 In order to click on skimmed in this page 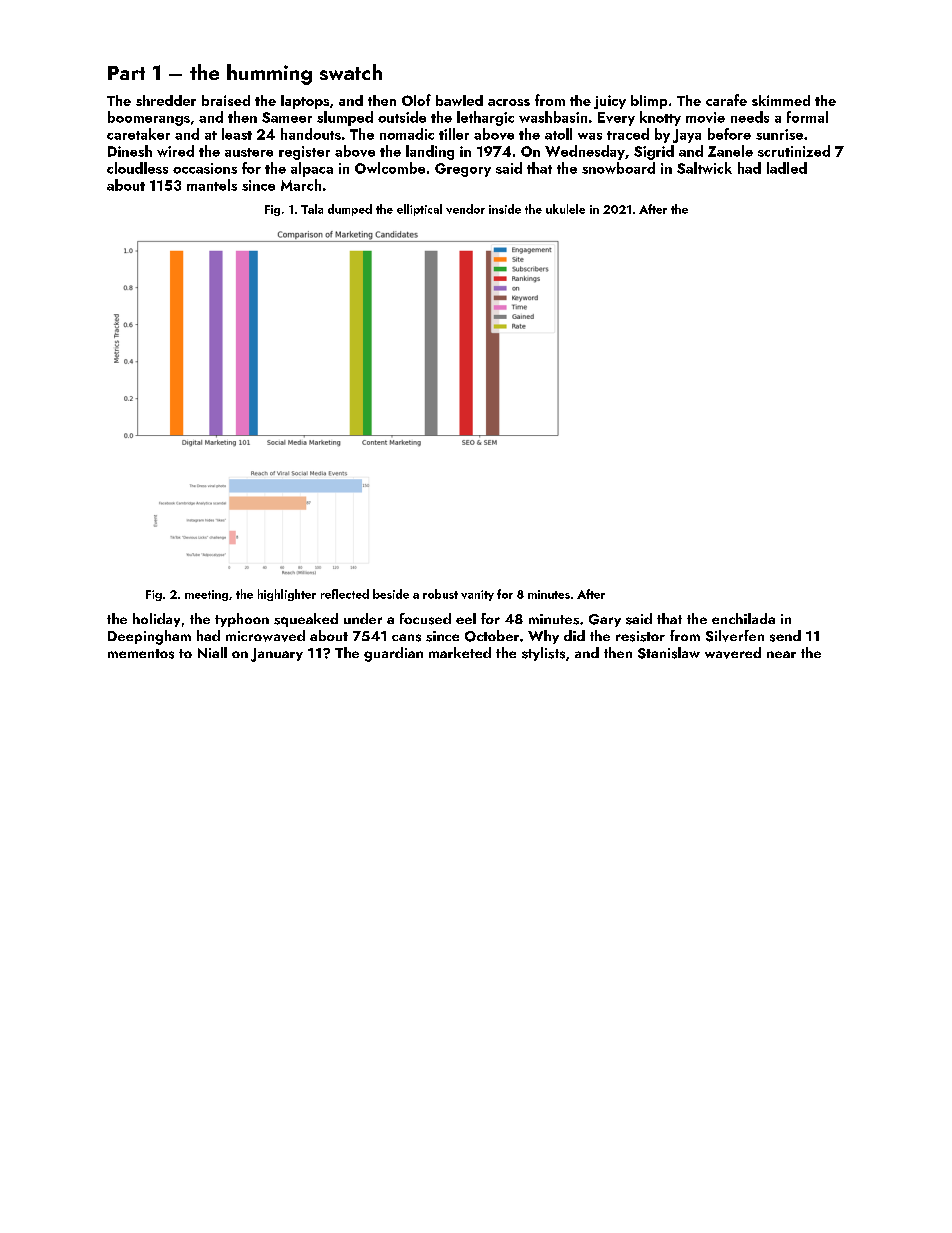, I will do `click(781, 100)`.
